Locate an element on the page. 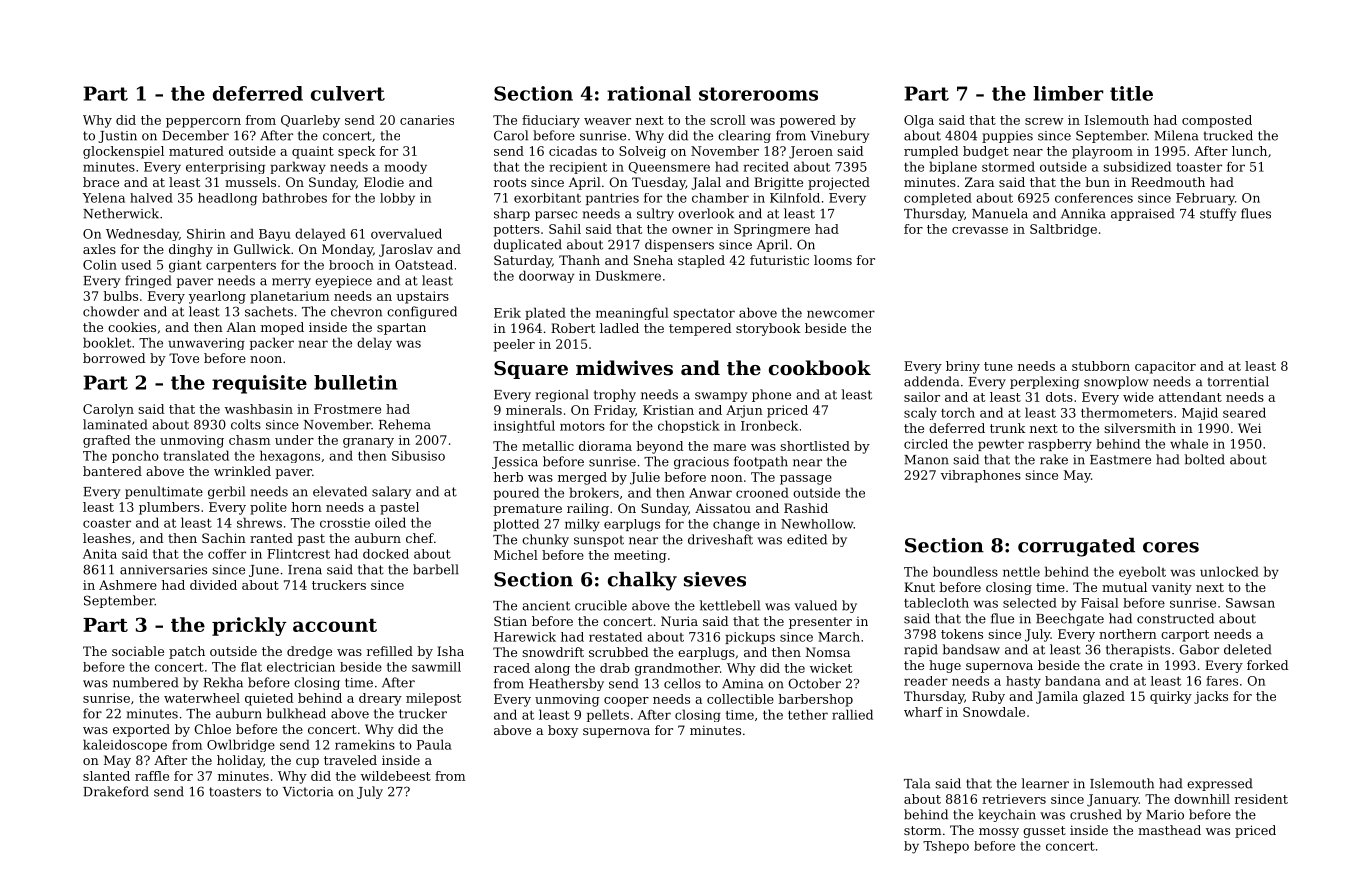 Image resolution: width=1372 pixels, height=887 pixels. screw is located at coordinates (1044, 121).
